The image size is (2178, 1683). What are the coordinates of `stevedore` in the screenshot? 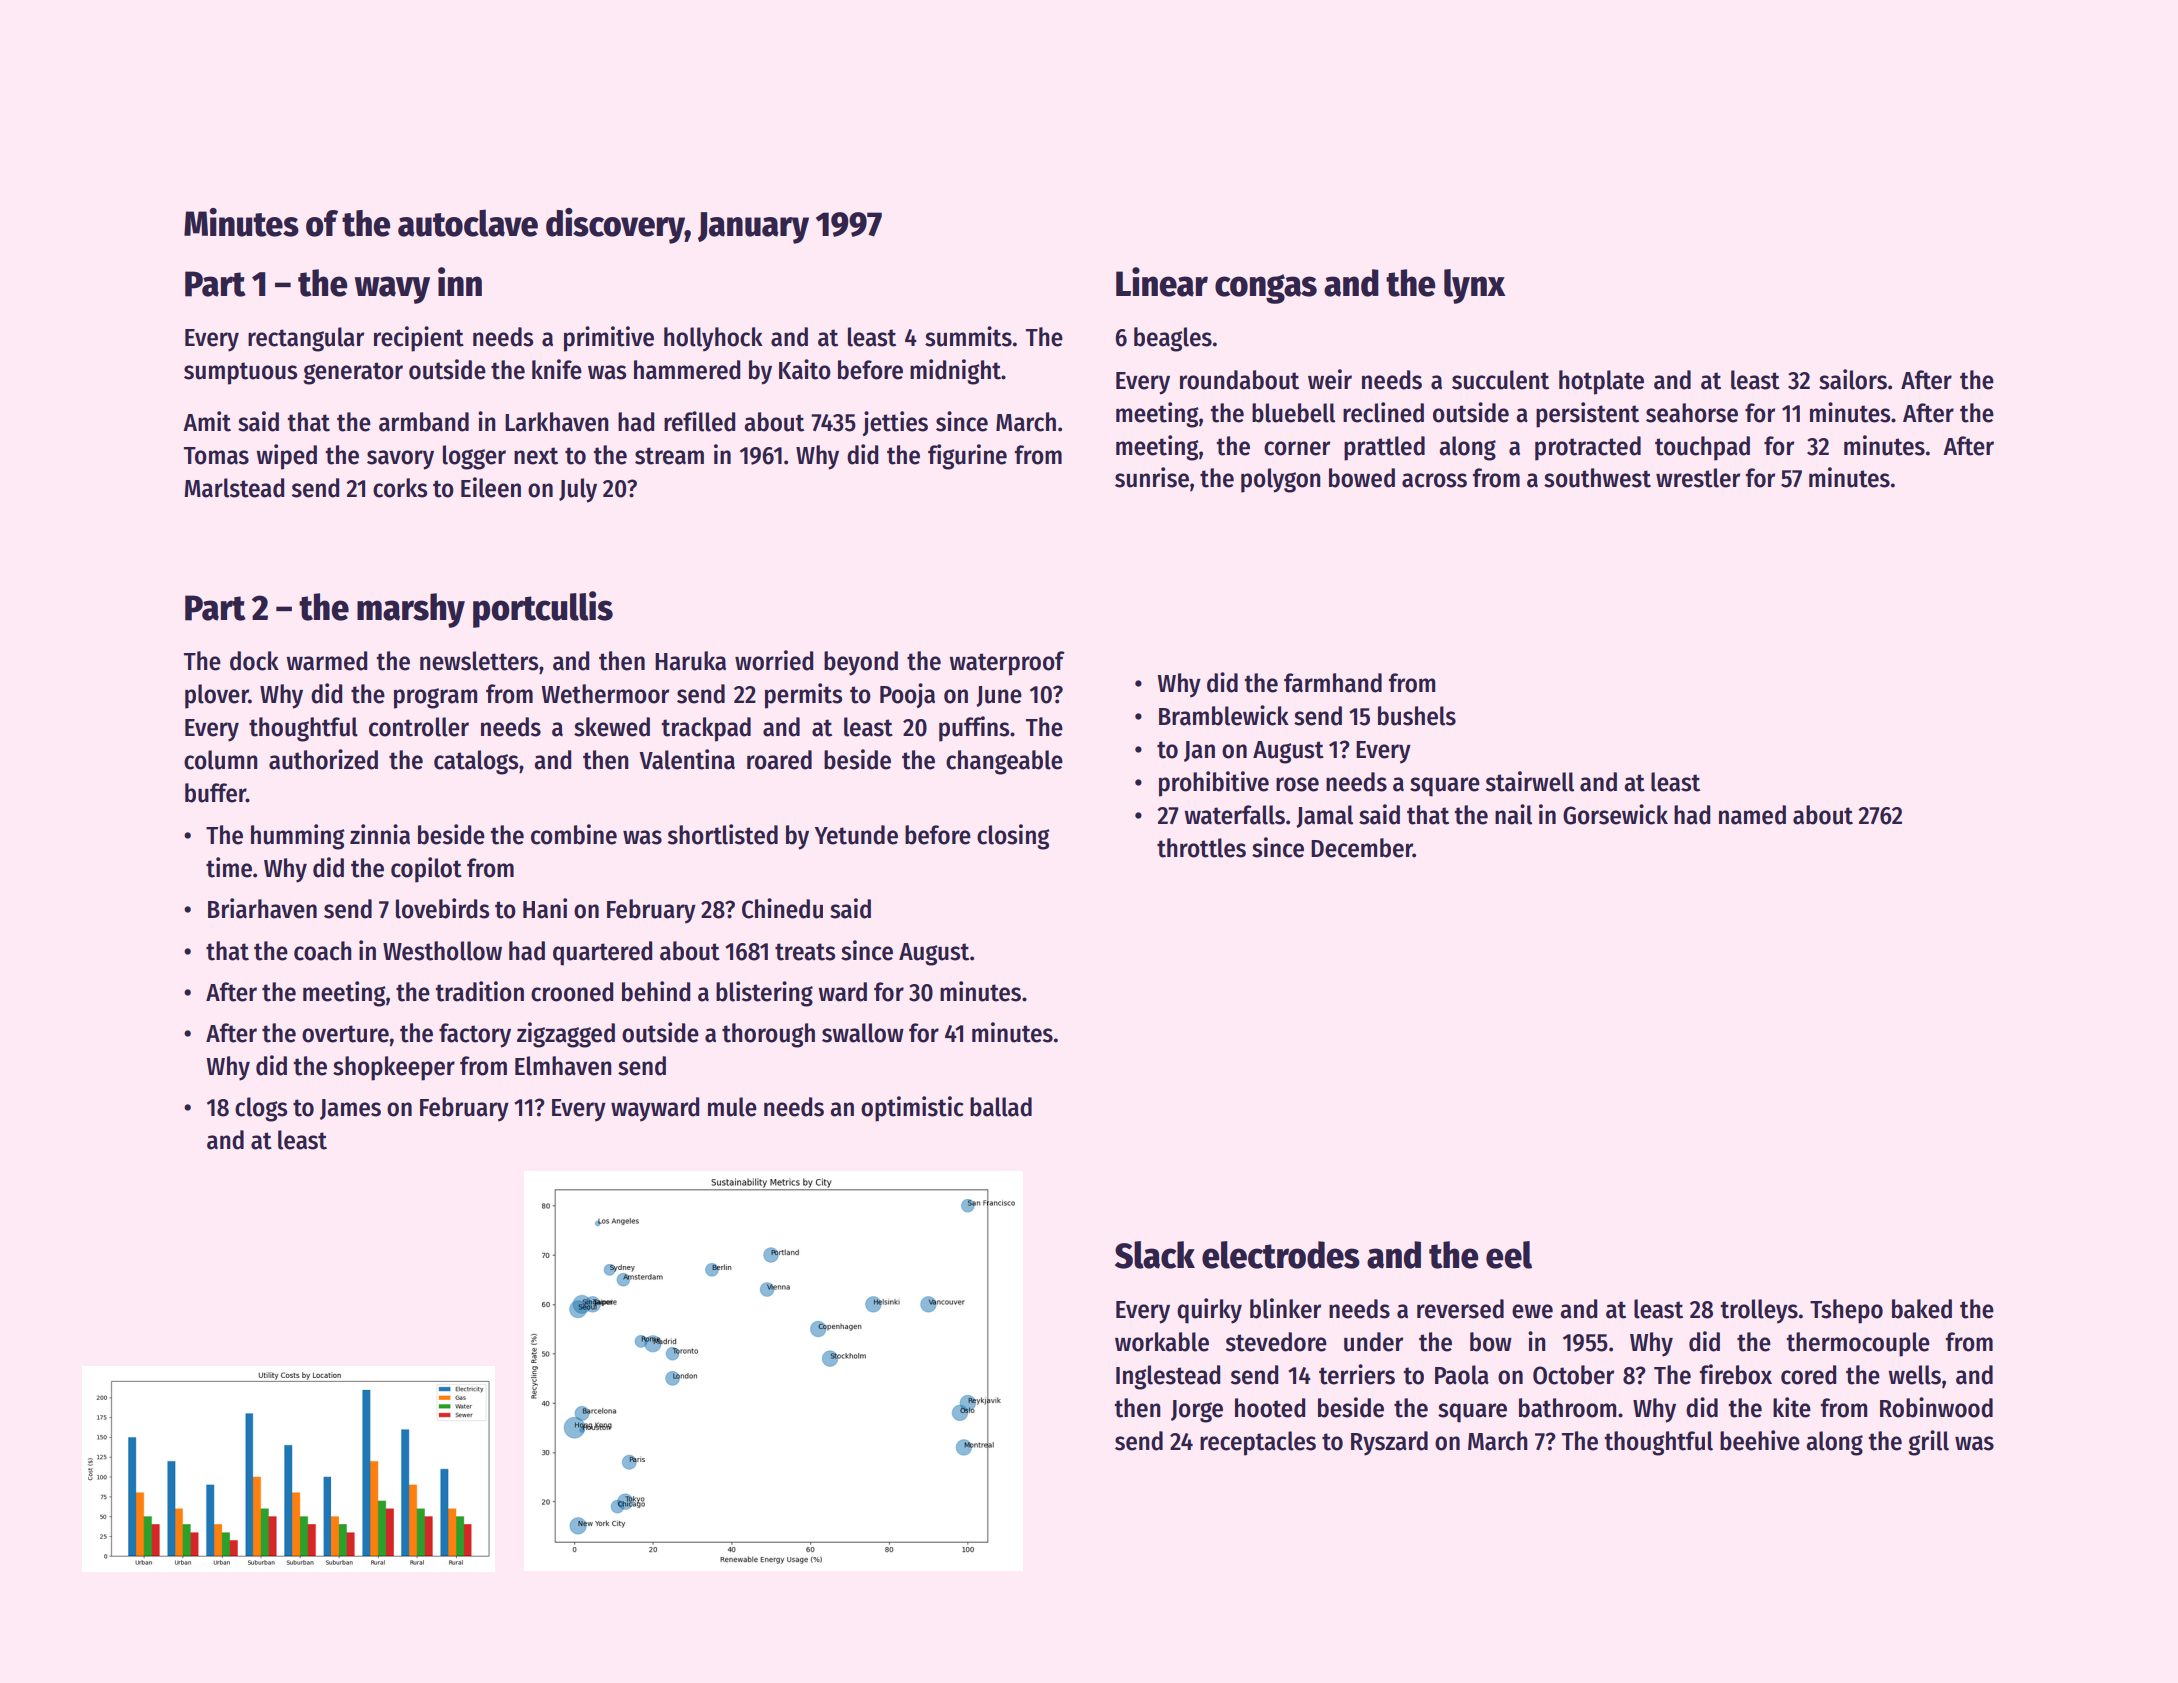 It's located at (1276, 1342).
